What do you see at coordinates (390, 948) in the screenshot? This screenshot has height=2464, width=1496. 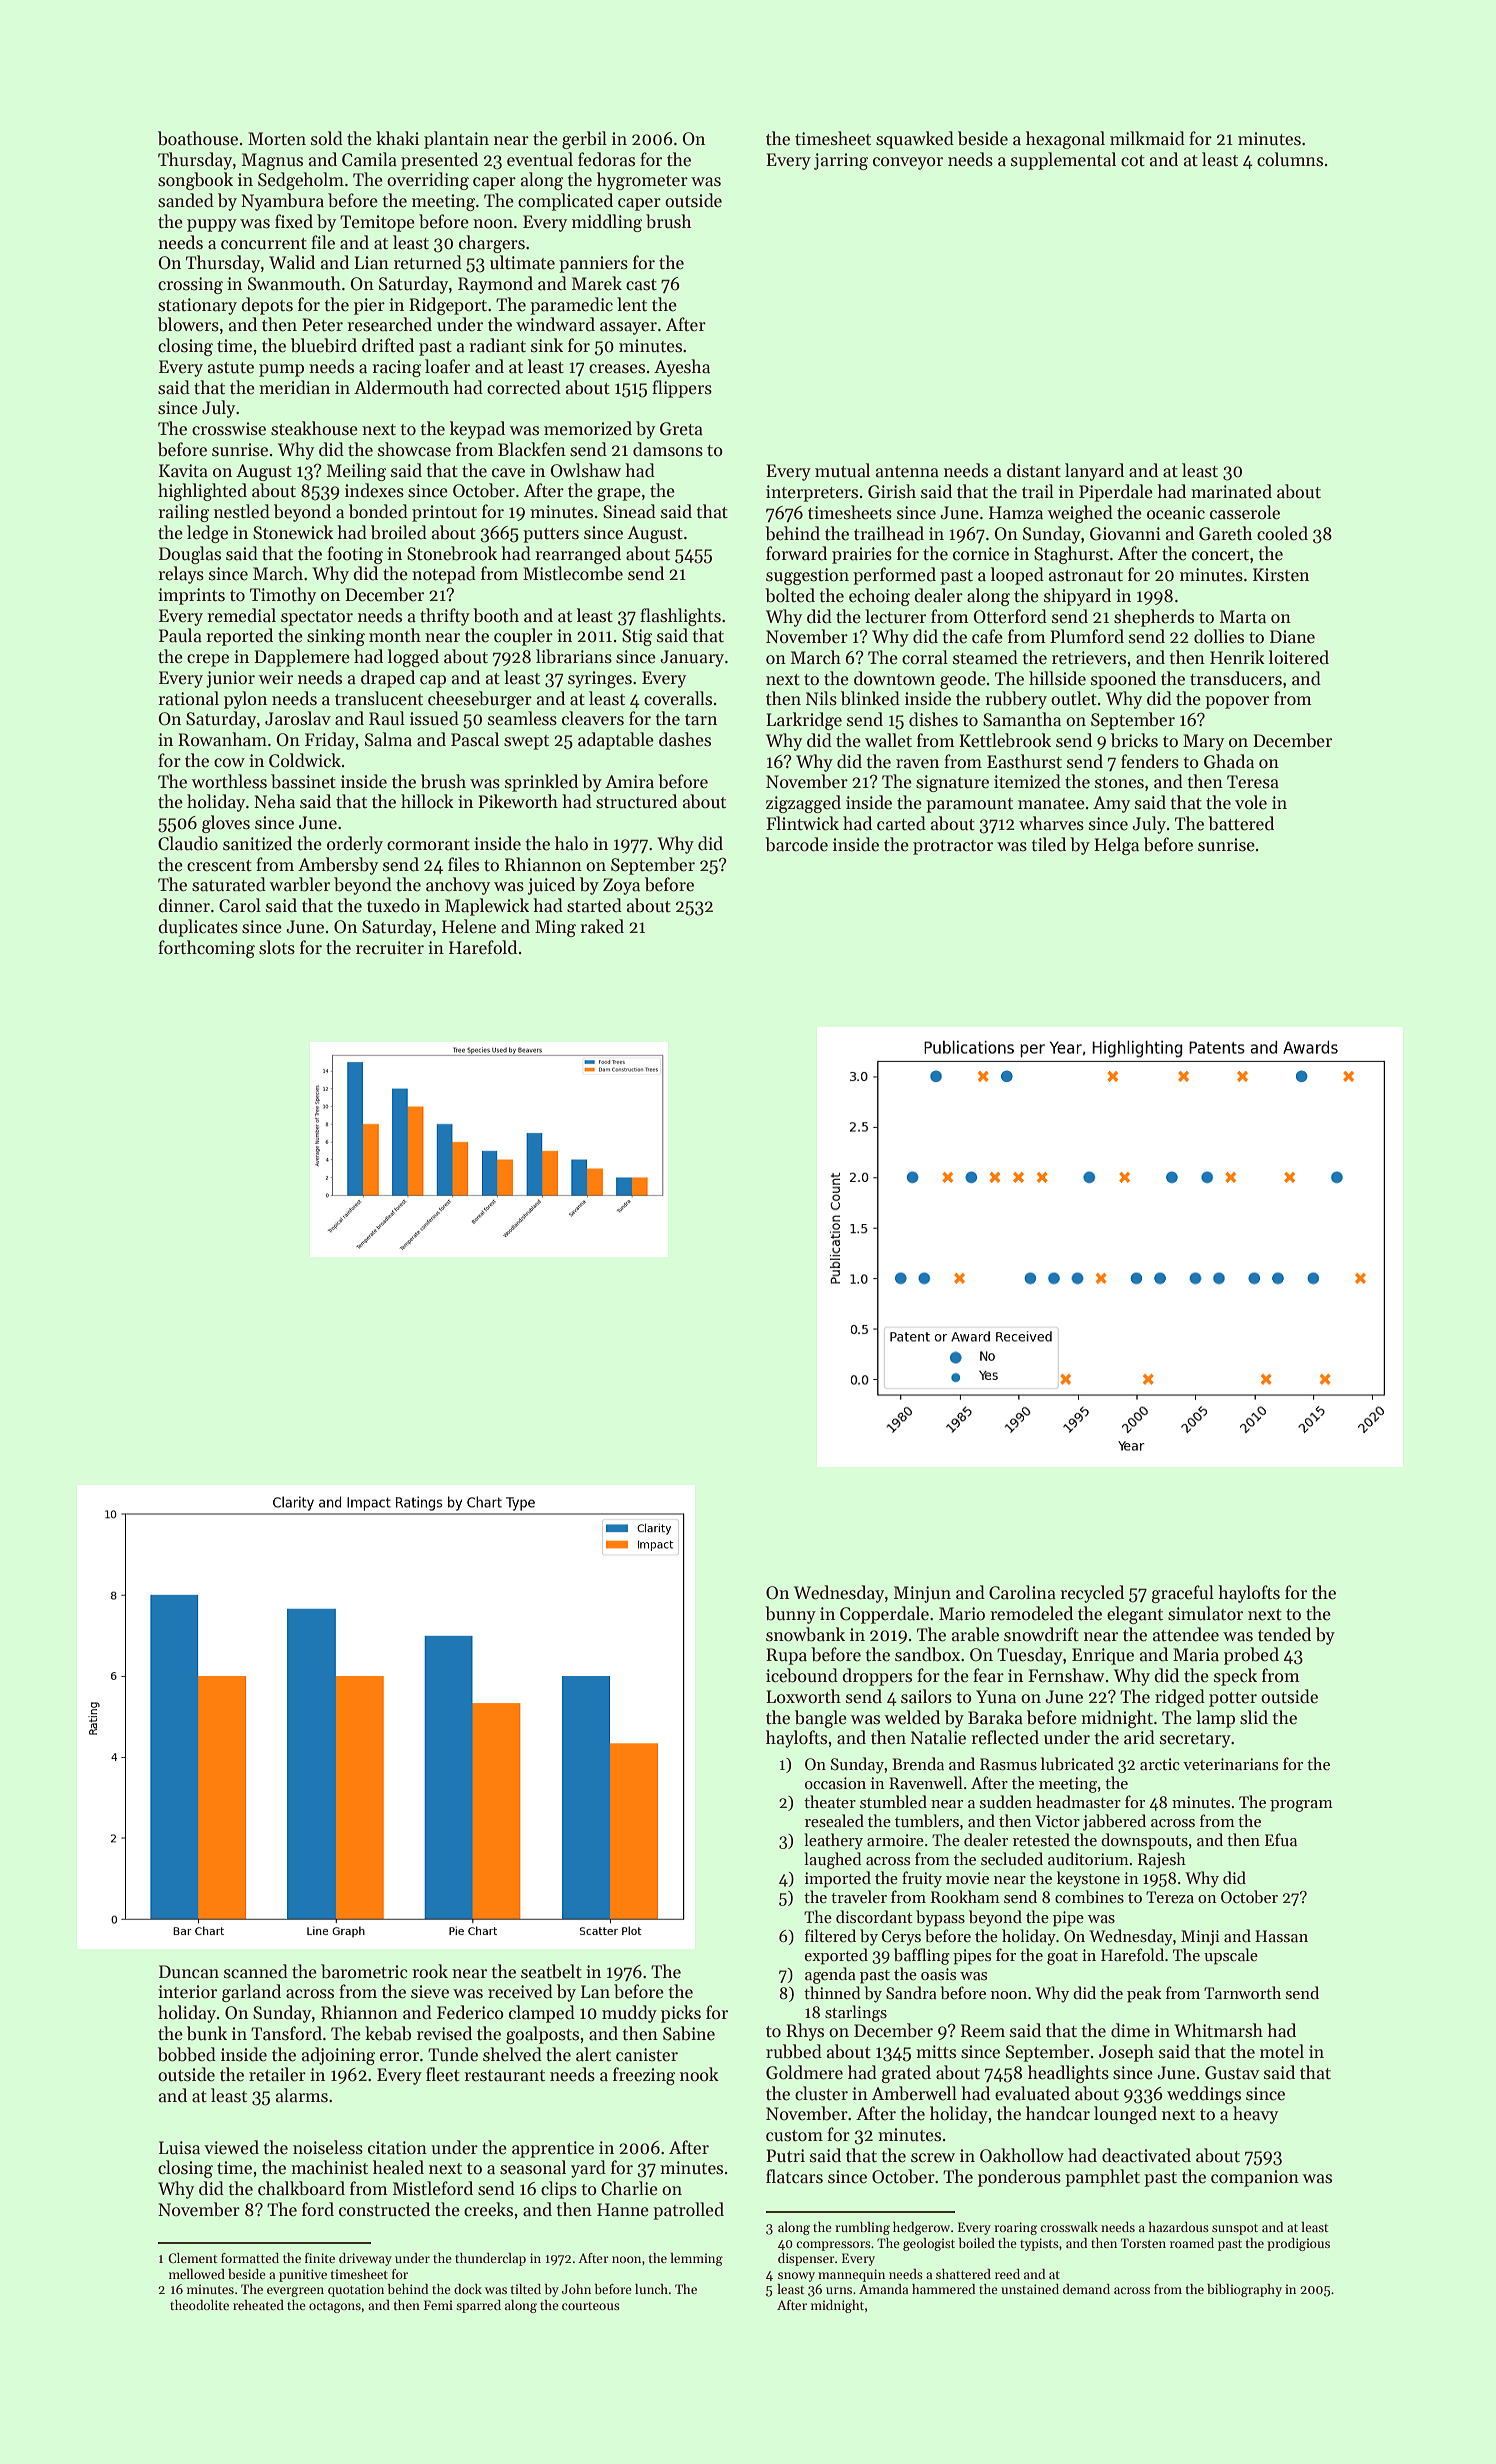 I see `recruiter` at bounding box center [390, 948].
